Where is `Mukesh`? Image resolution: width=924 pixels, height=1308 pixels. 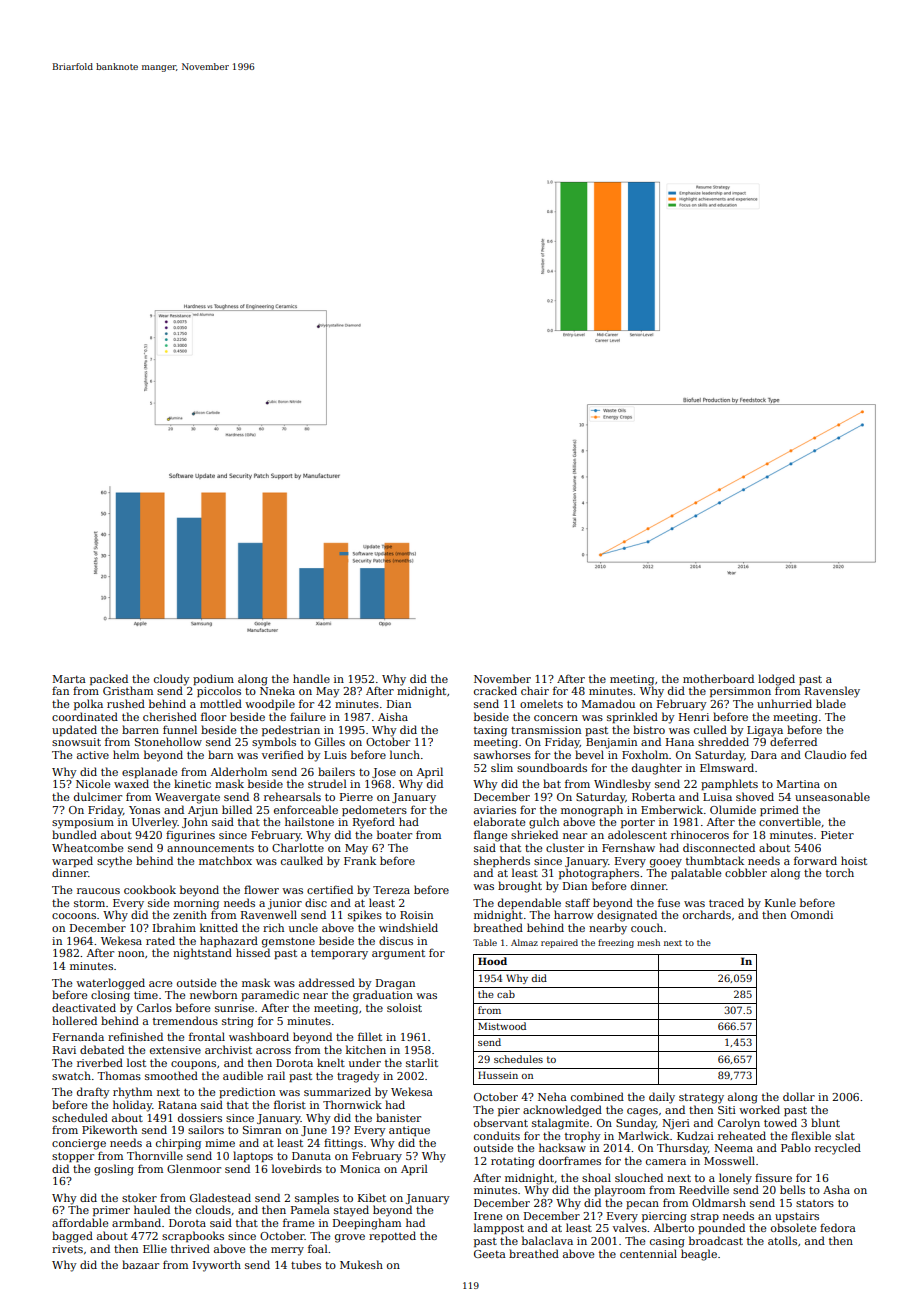 Mukesh is located at coordinates (361, 1264).
